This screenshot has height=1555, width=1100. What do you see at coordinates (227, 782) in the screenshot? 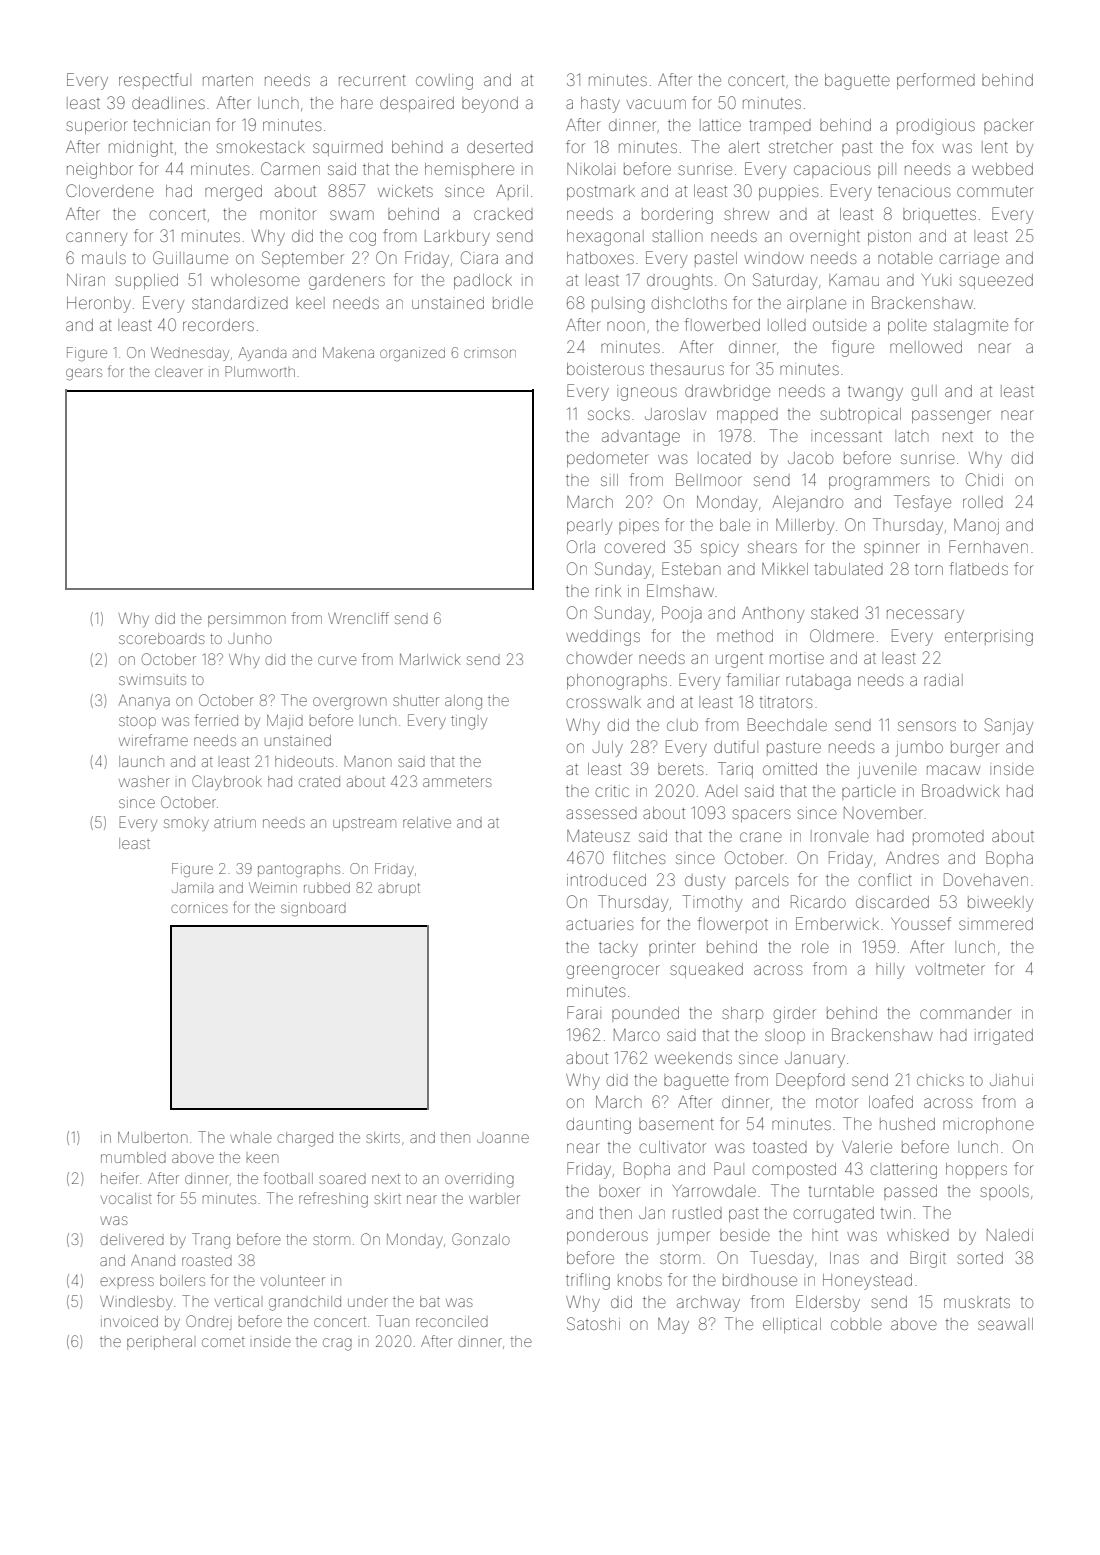
I see `Claybrook` at bounding box center [227, 782].
